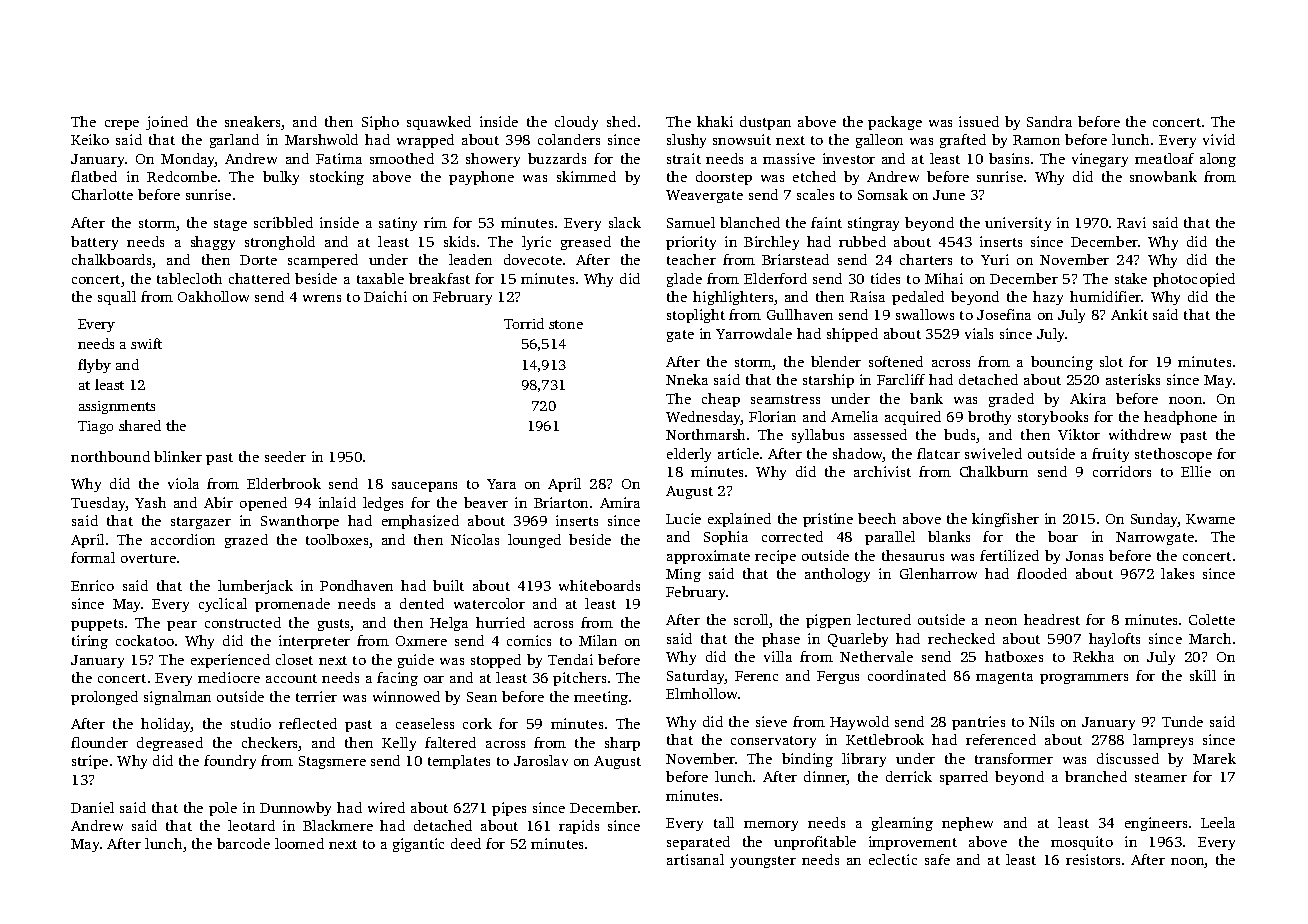 The width and height of the screenshot is (1308, 924). I want to click on swift, so click(146, 343).
